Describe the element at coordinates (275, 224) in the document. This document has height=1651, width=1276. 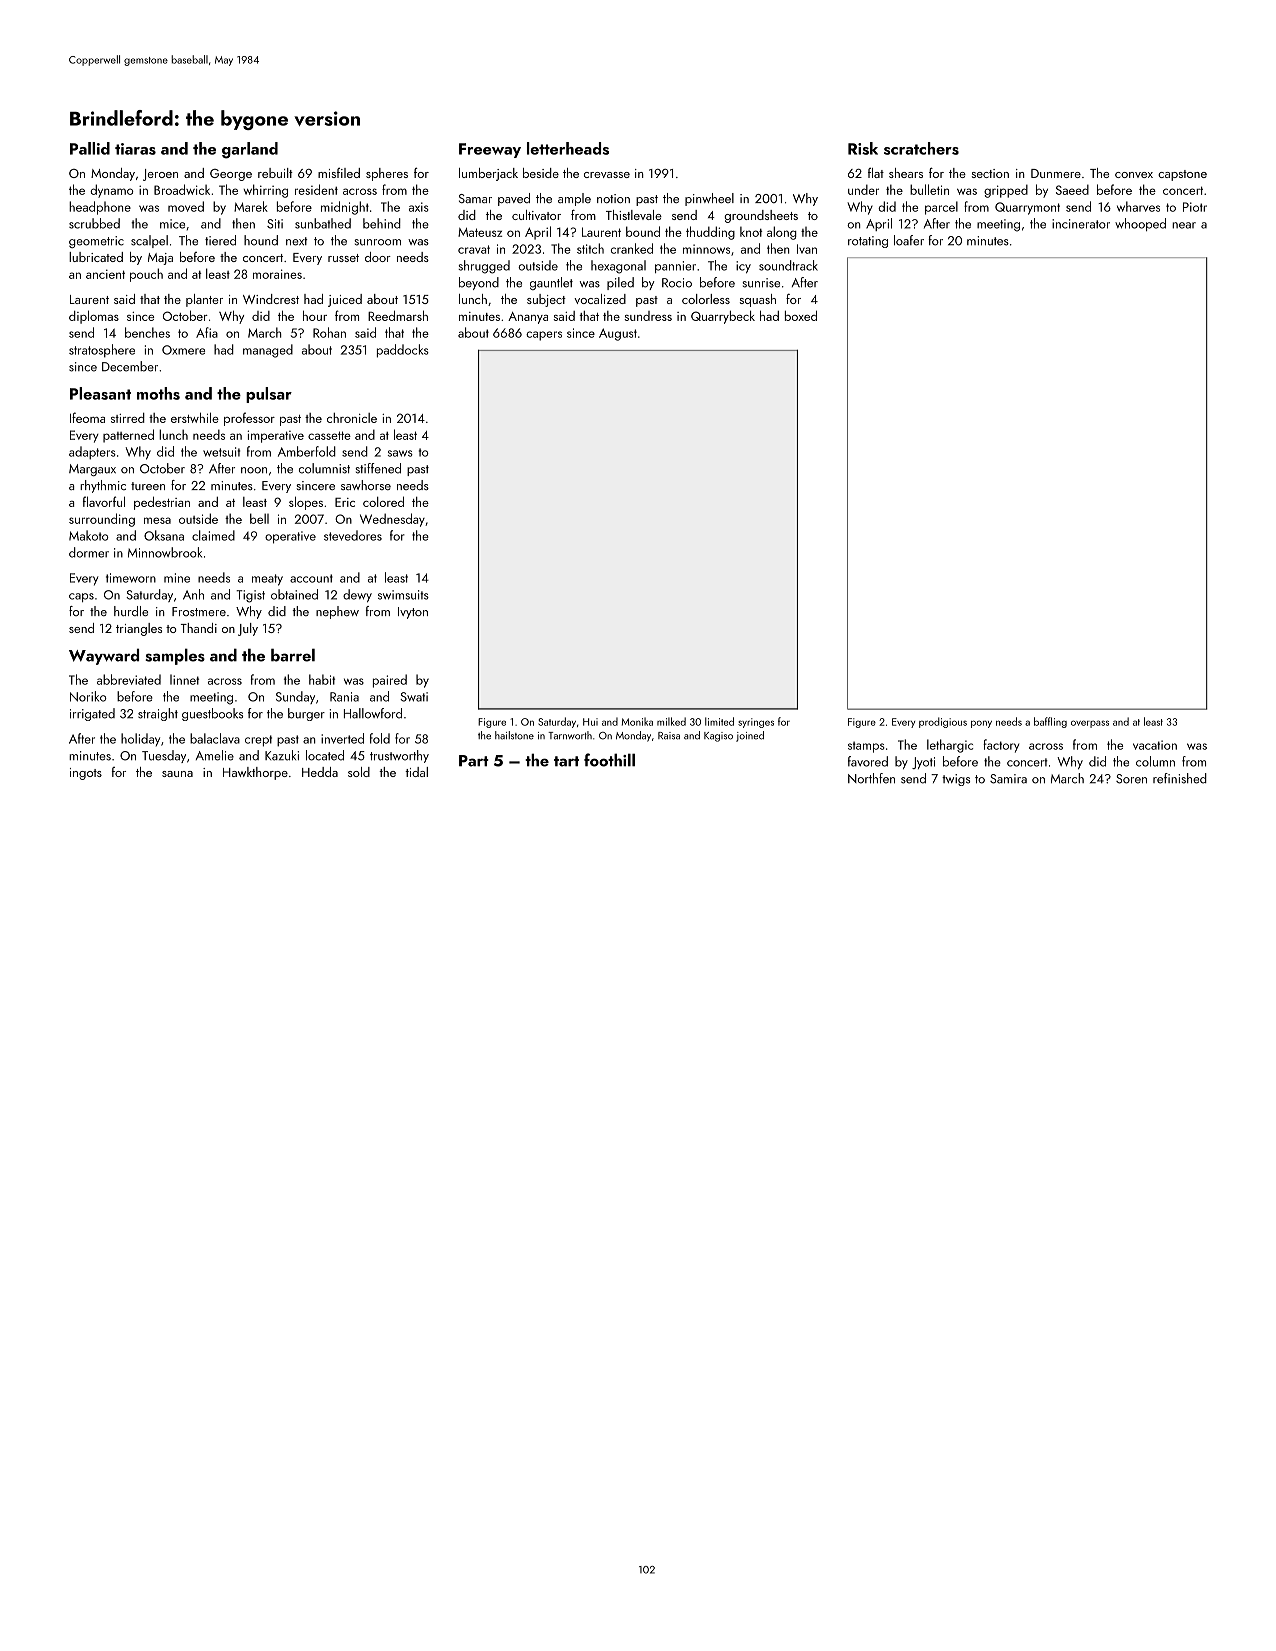
I see `Siti` at that location.
